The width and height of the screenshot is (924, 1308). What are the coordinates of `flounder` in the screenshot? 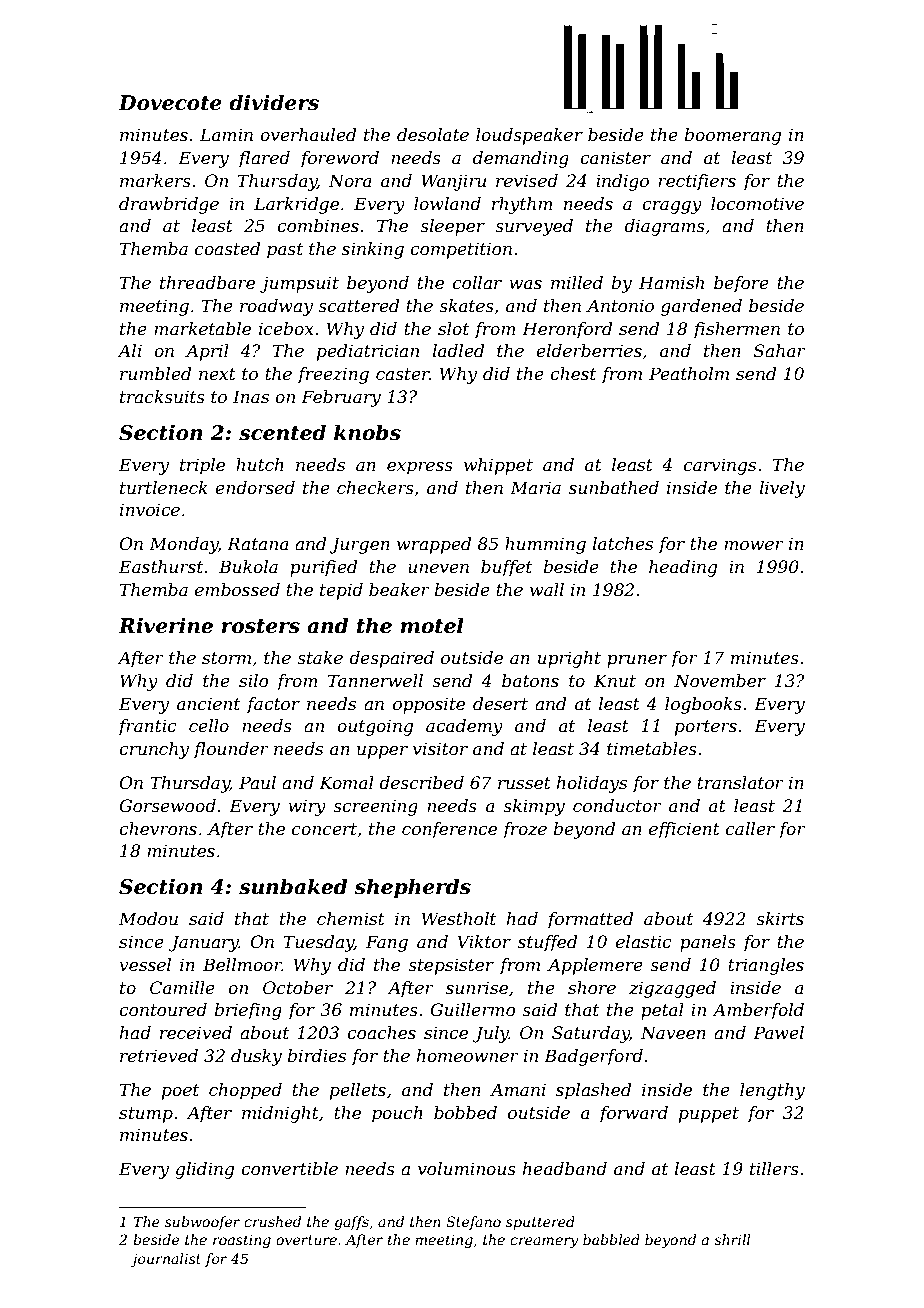 It's located at (231, 750).
